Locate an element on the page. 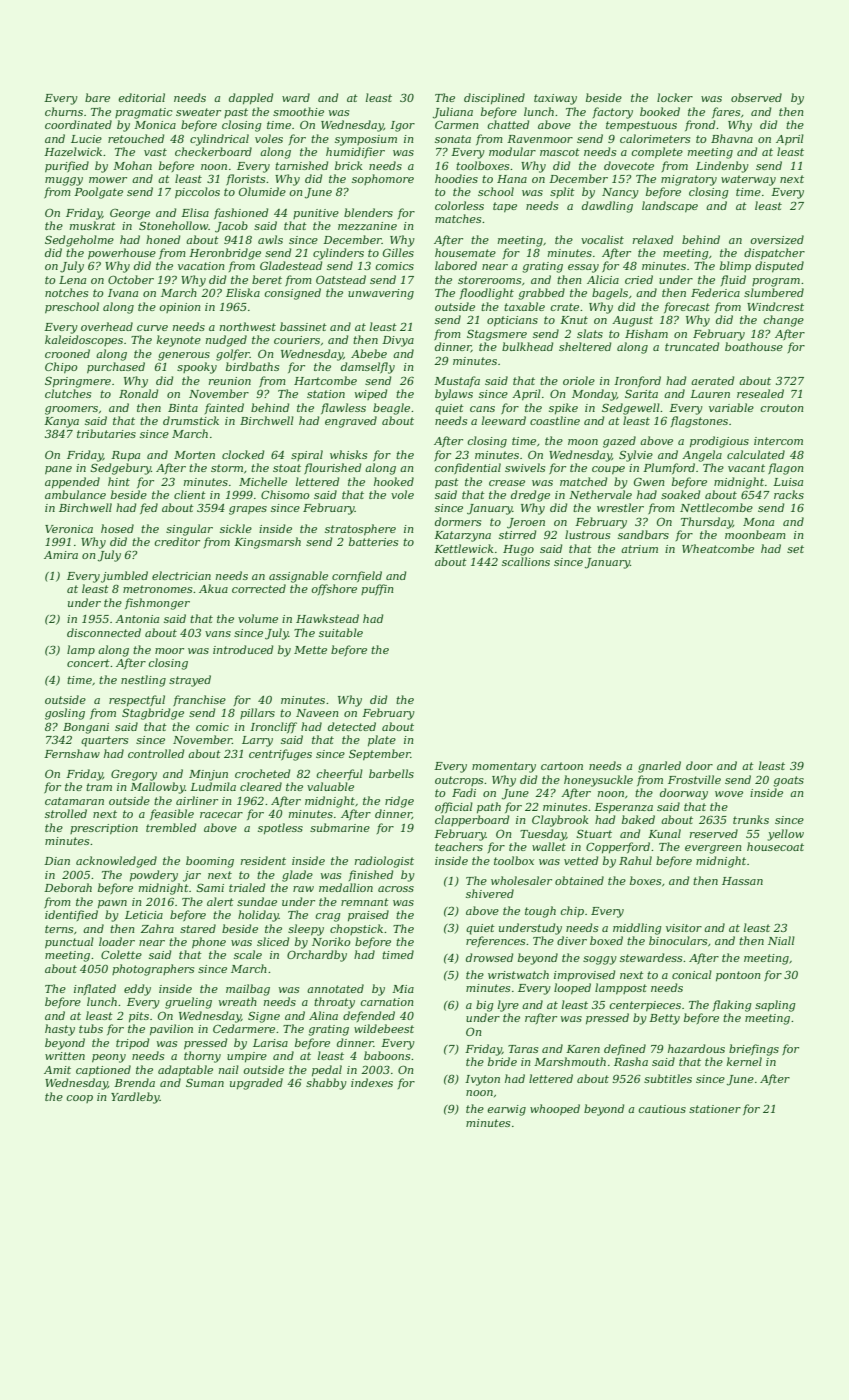 This document has height=1400, width=849. introduced is located at coordinates (243, 649).
